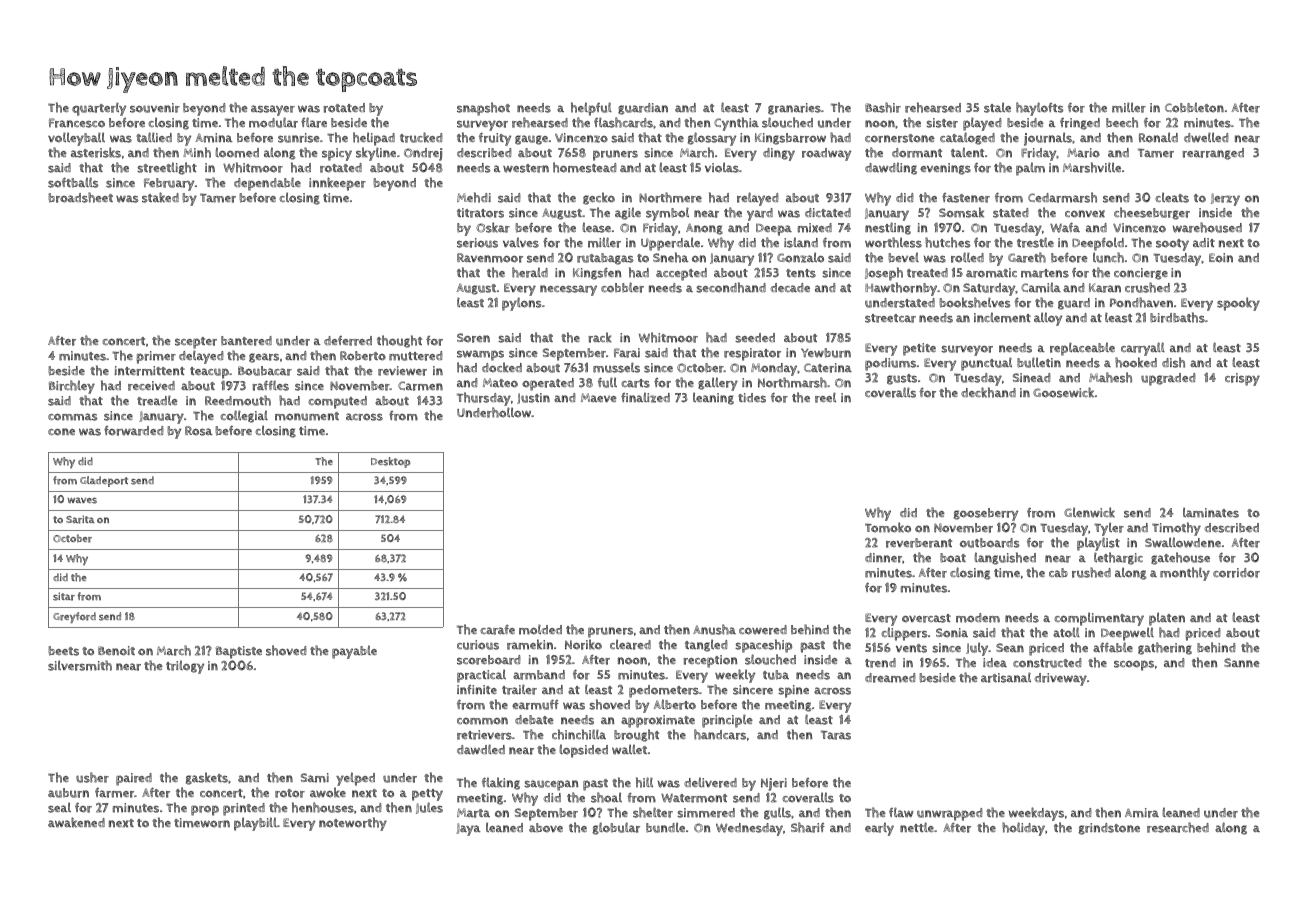 Image resolution: width=1308 pixels, height=924 pixels. I want to click on seeded, so click(755, 338).
